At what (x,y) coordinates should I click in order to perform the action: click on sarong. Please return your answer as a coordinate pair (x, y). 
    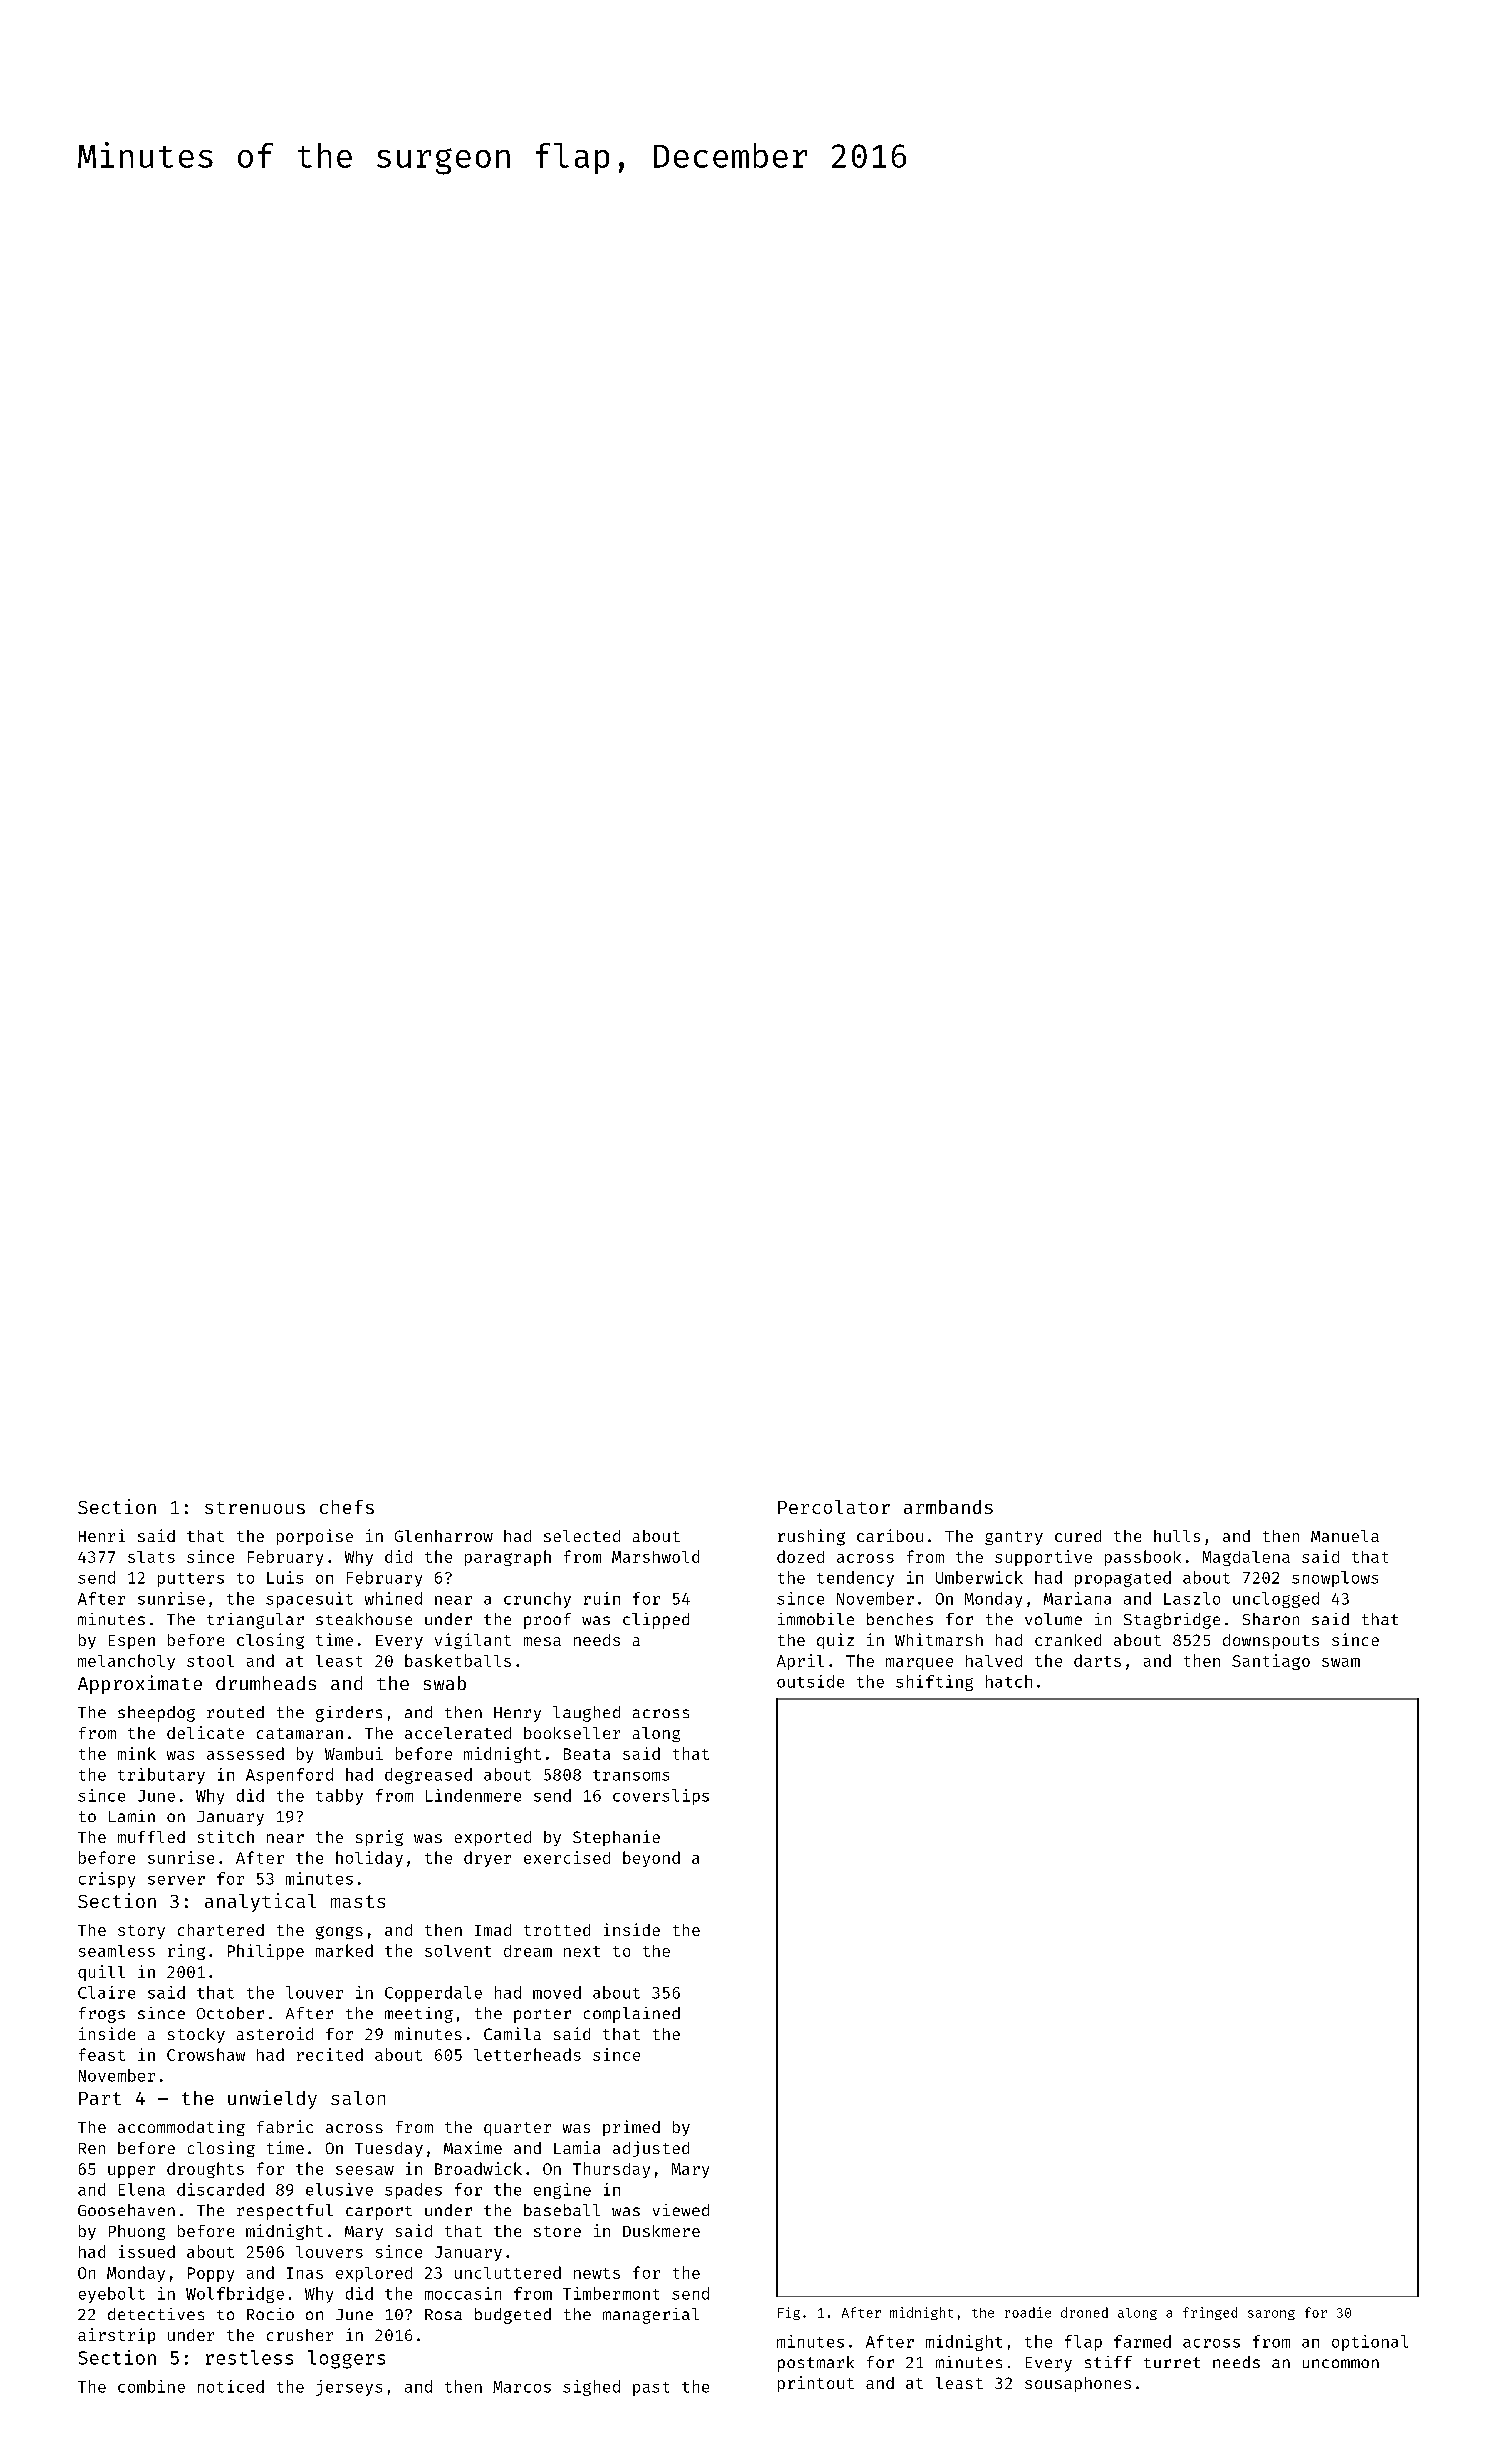
    Looking at the image, I should click on (1271, 2315).
